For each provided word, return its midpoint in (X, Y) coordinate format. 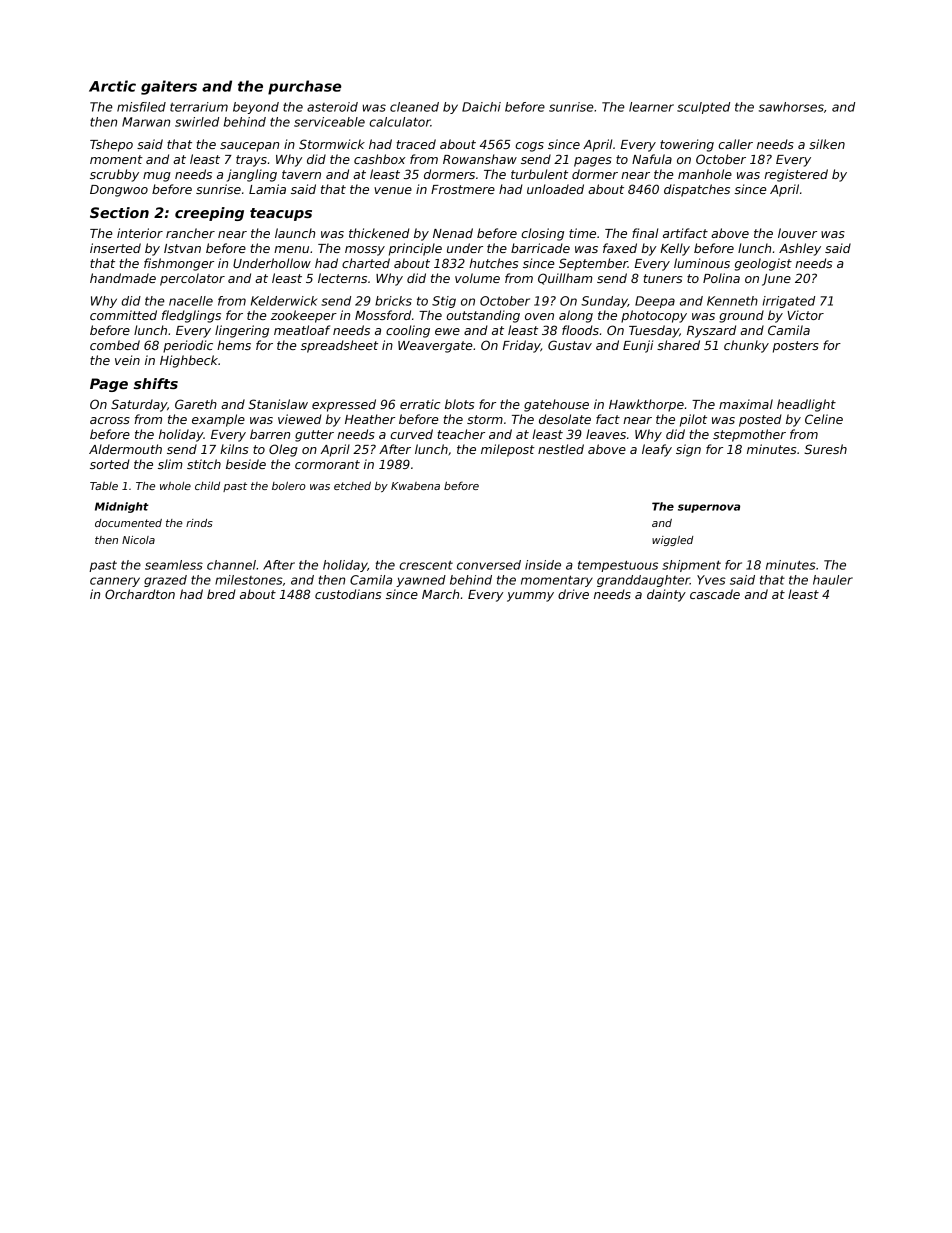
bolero (289, 485)
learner (651, 107)
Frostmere (463, 189)
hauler (833, 580)
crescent (426, 565)
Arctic (112, 86)
